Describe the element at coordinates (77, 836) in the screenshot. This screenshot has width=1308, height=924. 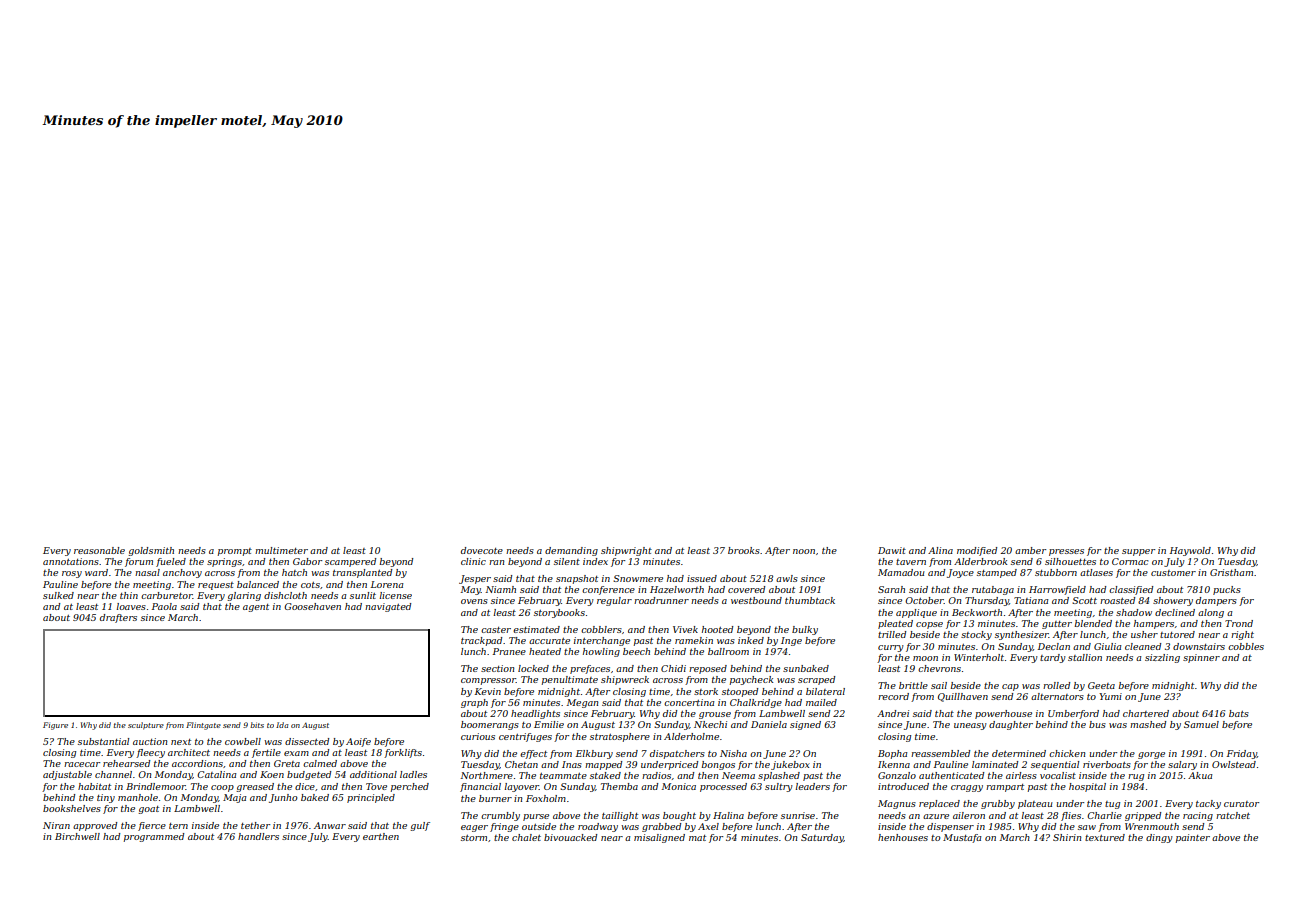
I see `Birchwell` at that location.
